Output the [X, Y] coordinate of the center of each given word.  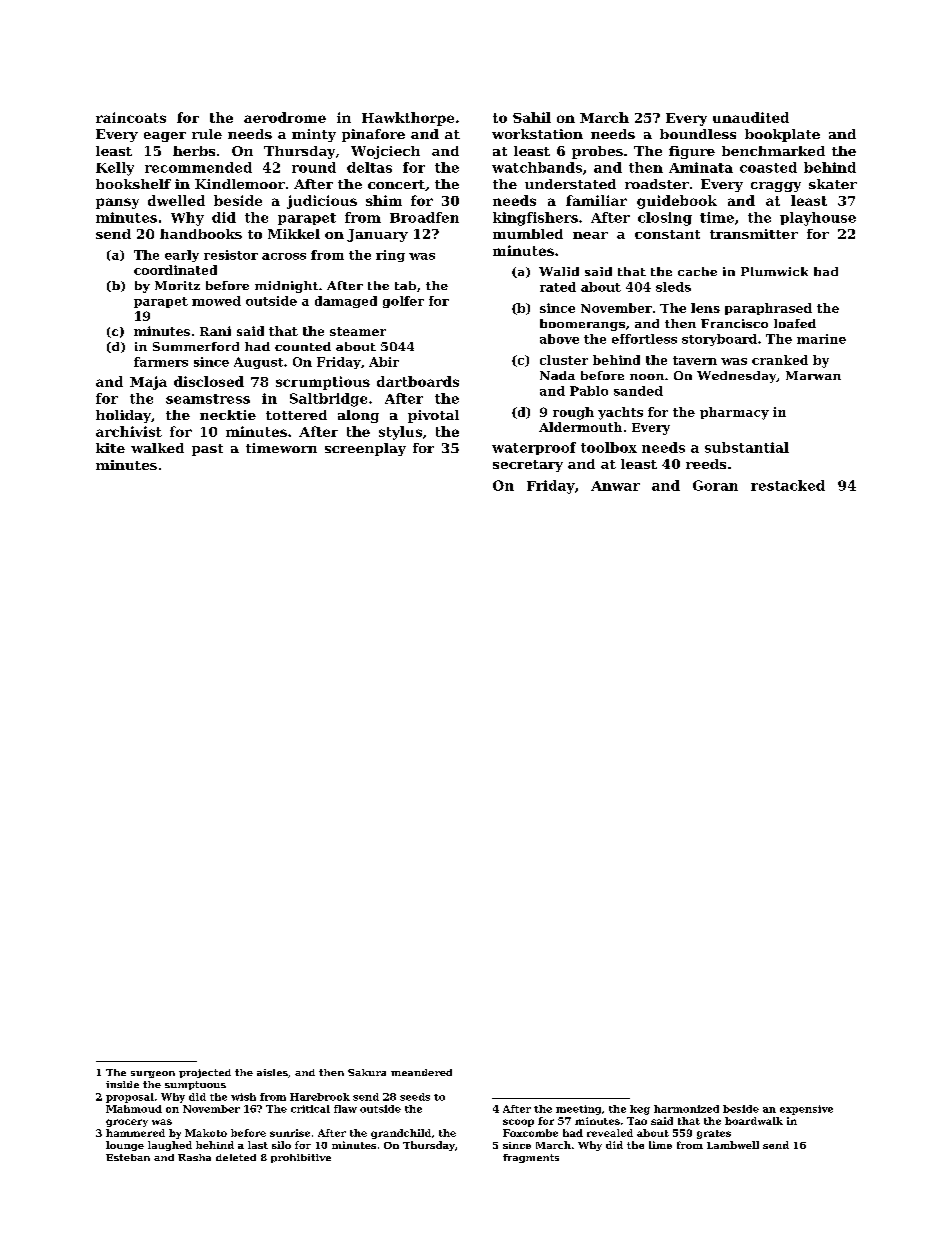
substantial [747, 447]
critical [310, 1109]
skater [833, 184]
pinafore [373, 135]
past [207, 450]
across [284, 256]
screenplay [365, 449]
